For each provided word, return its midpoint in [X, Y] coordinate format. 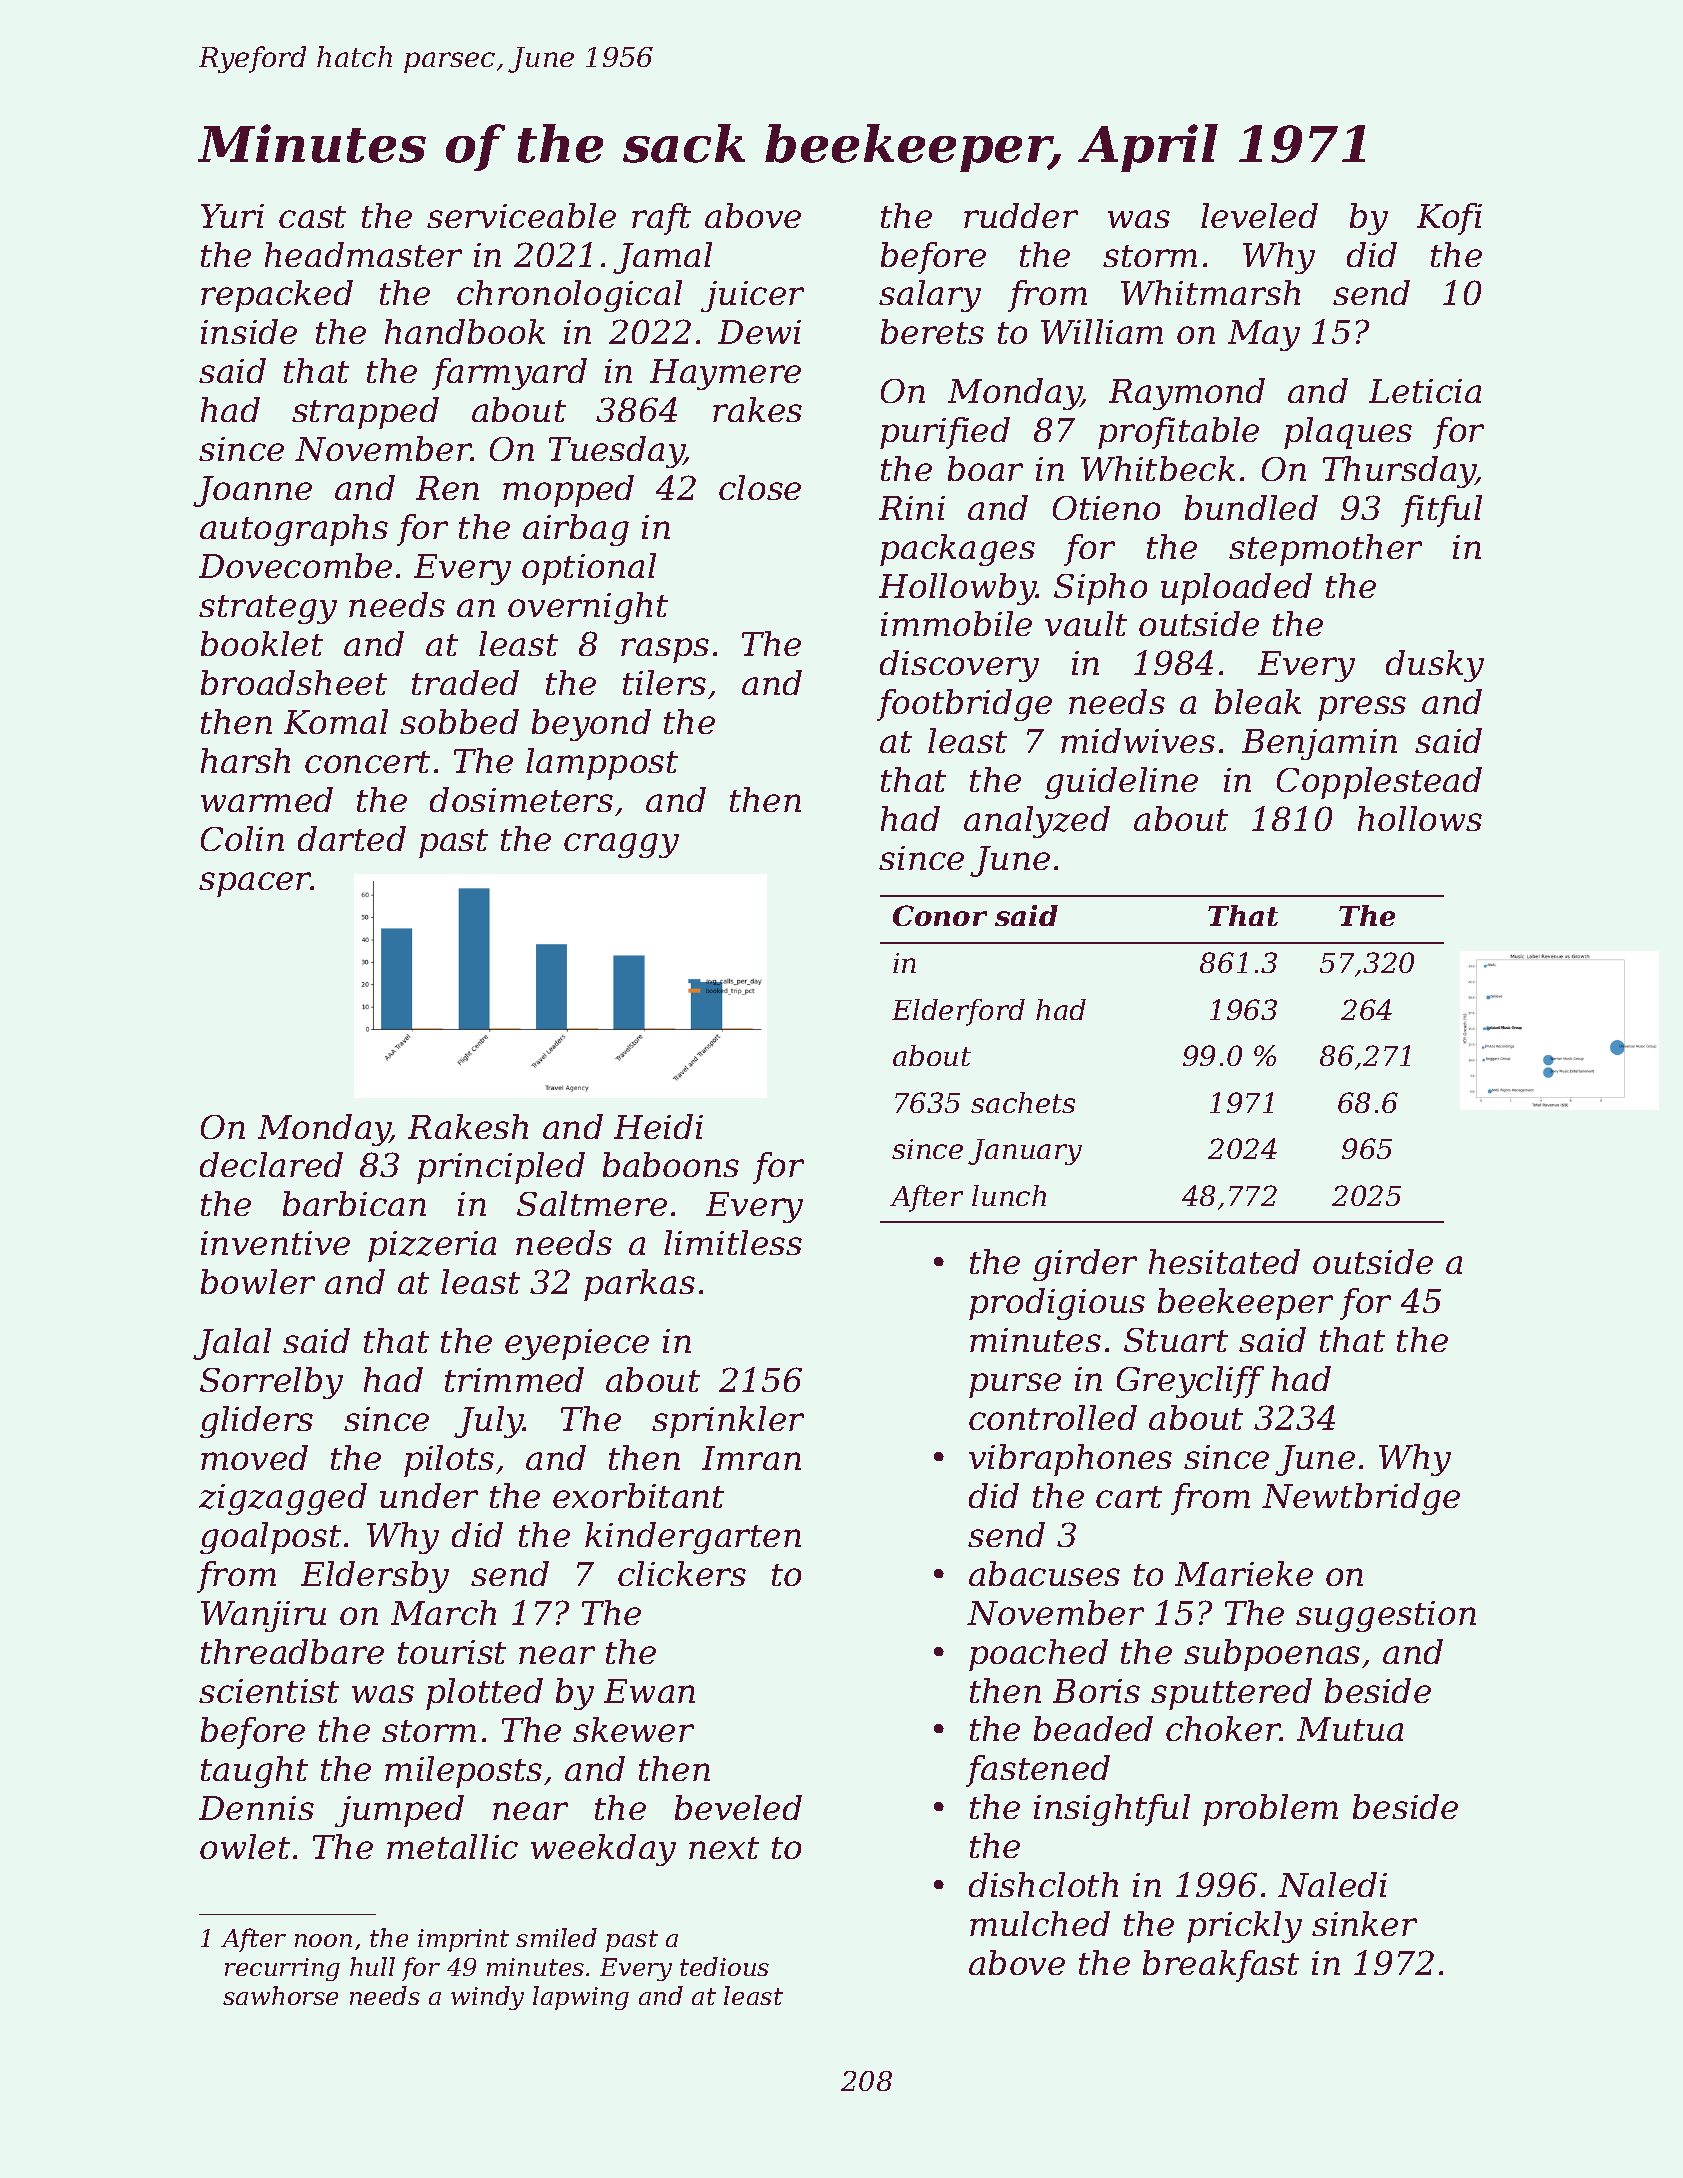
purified [945, 433]
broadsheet [294, 682]
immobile [956, 623]
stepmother [1325, 550]
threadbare [292, 1651]
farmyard [509, 374]
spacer [255, 884]
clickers [682, 1573]
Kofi [1449, 219]
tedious [724, 1966]
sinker [1364, 1923]
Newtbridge [1361, 1499]
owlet [245, 1846]
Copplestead [1379, 783]
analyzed [1037, 822]
